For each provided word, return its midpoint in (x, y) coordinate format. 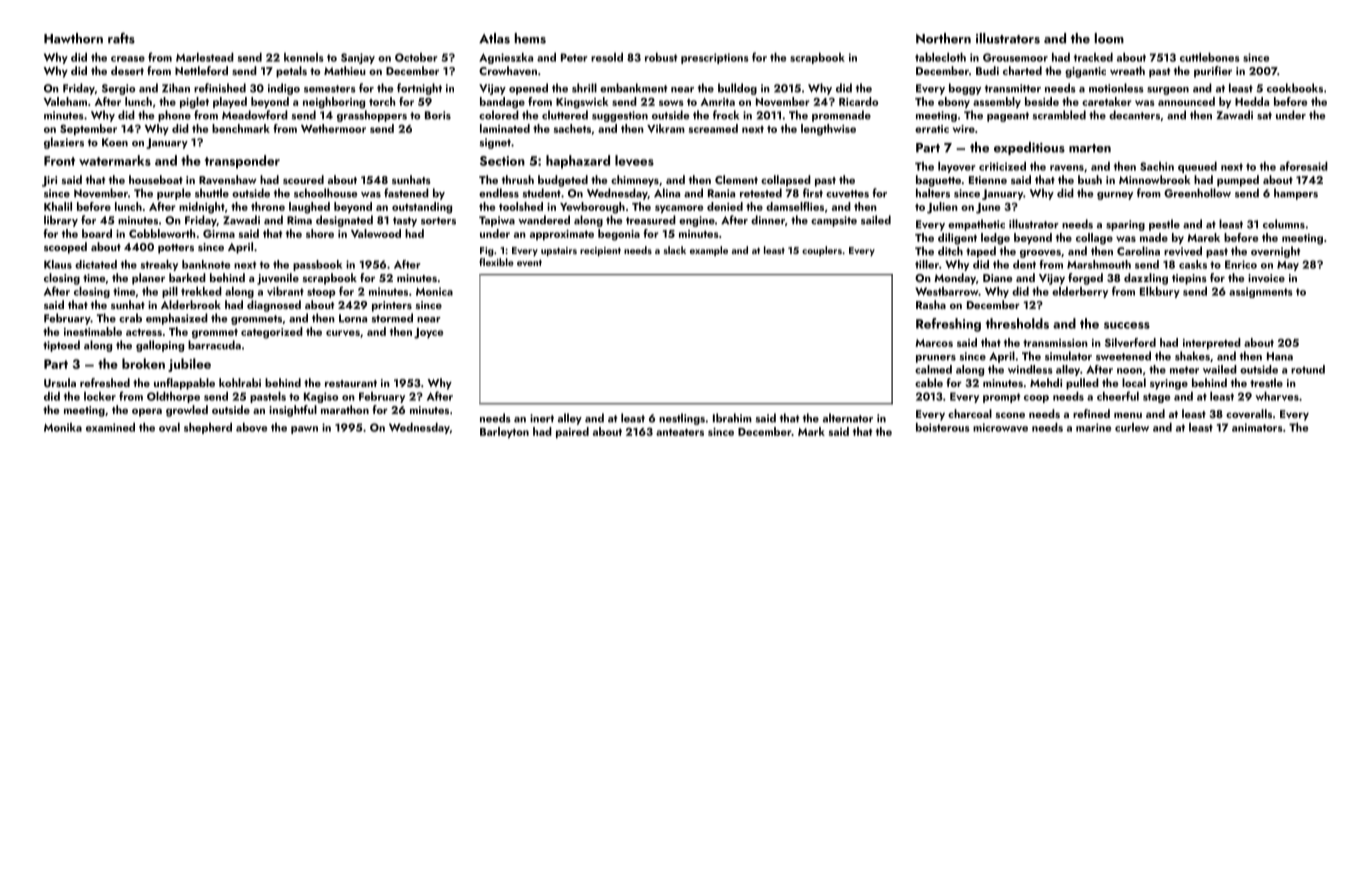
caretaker (1106, 101)
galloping (160, 346)
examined (110, 427)
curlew (1132, 427)
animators (1257, 427)
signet (495, 143)
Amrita (718, 102)
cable (929, 382)
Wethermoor (333, 128)
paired (572, 432)
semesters (330, 89)
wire (964, 129)
